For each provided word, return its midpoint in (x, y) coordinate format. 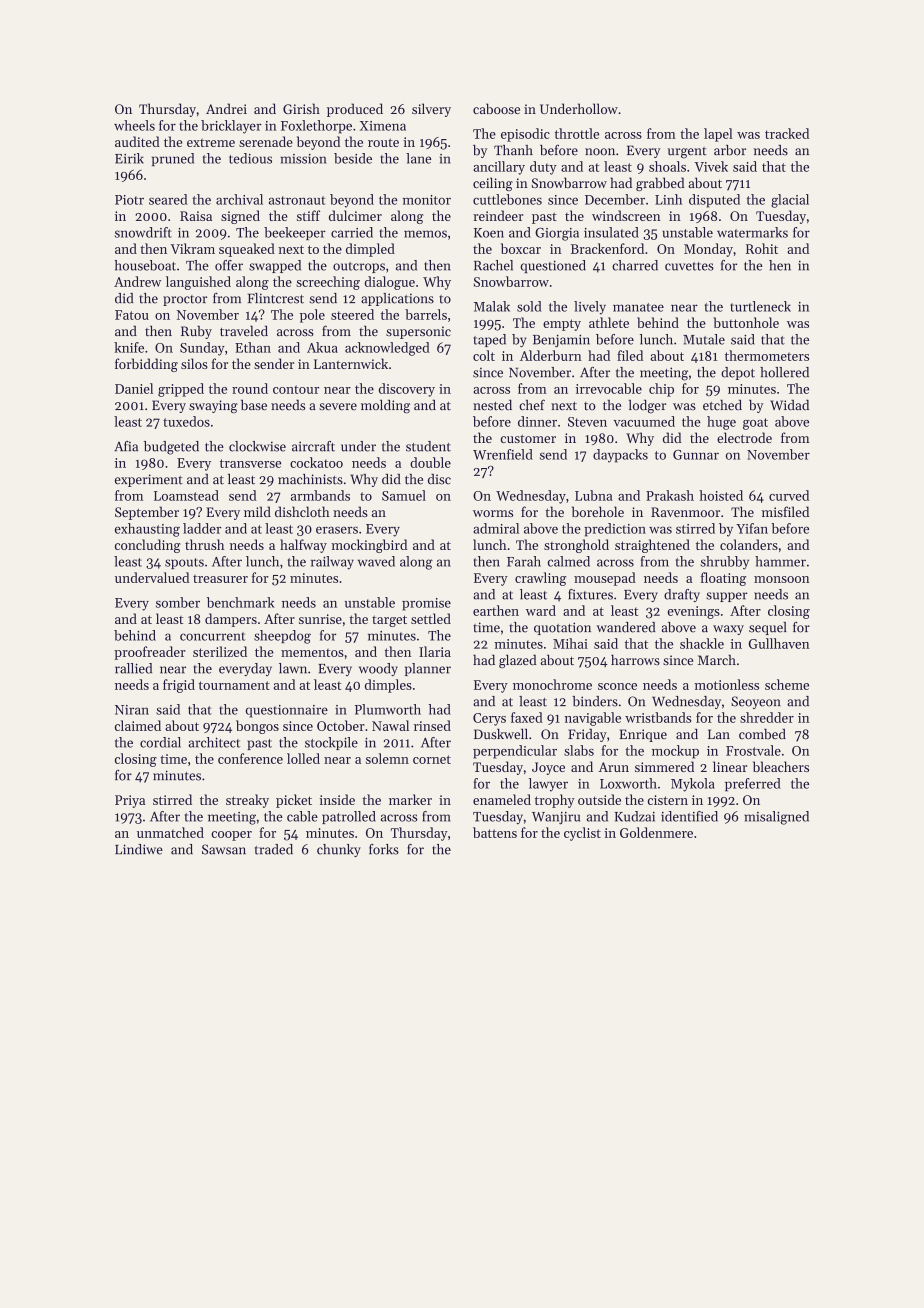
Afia (126, 446)
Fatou (132, 315)
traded (274, 849)
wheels (134, 125)
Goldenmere (656, 832)
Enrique (643, 735)
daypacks (620, 456)
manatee (638, 307)
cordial (160, 742)
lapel (718, 135)
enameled (502, 799)
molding (385, 407)
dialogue (390, 283)
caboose (496, 108)
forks (384, 849)
